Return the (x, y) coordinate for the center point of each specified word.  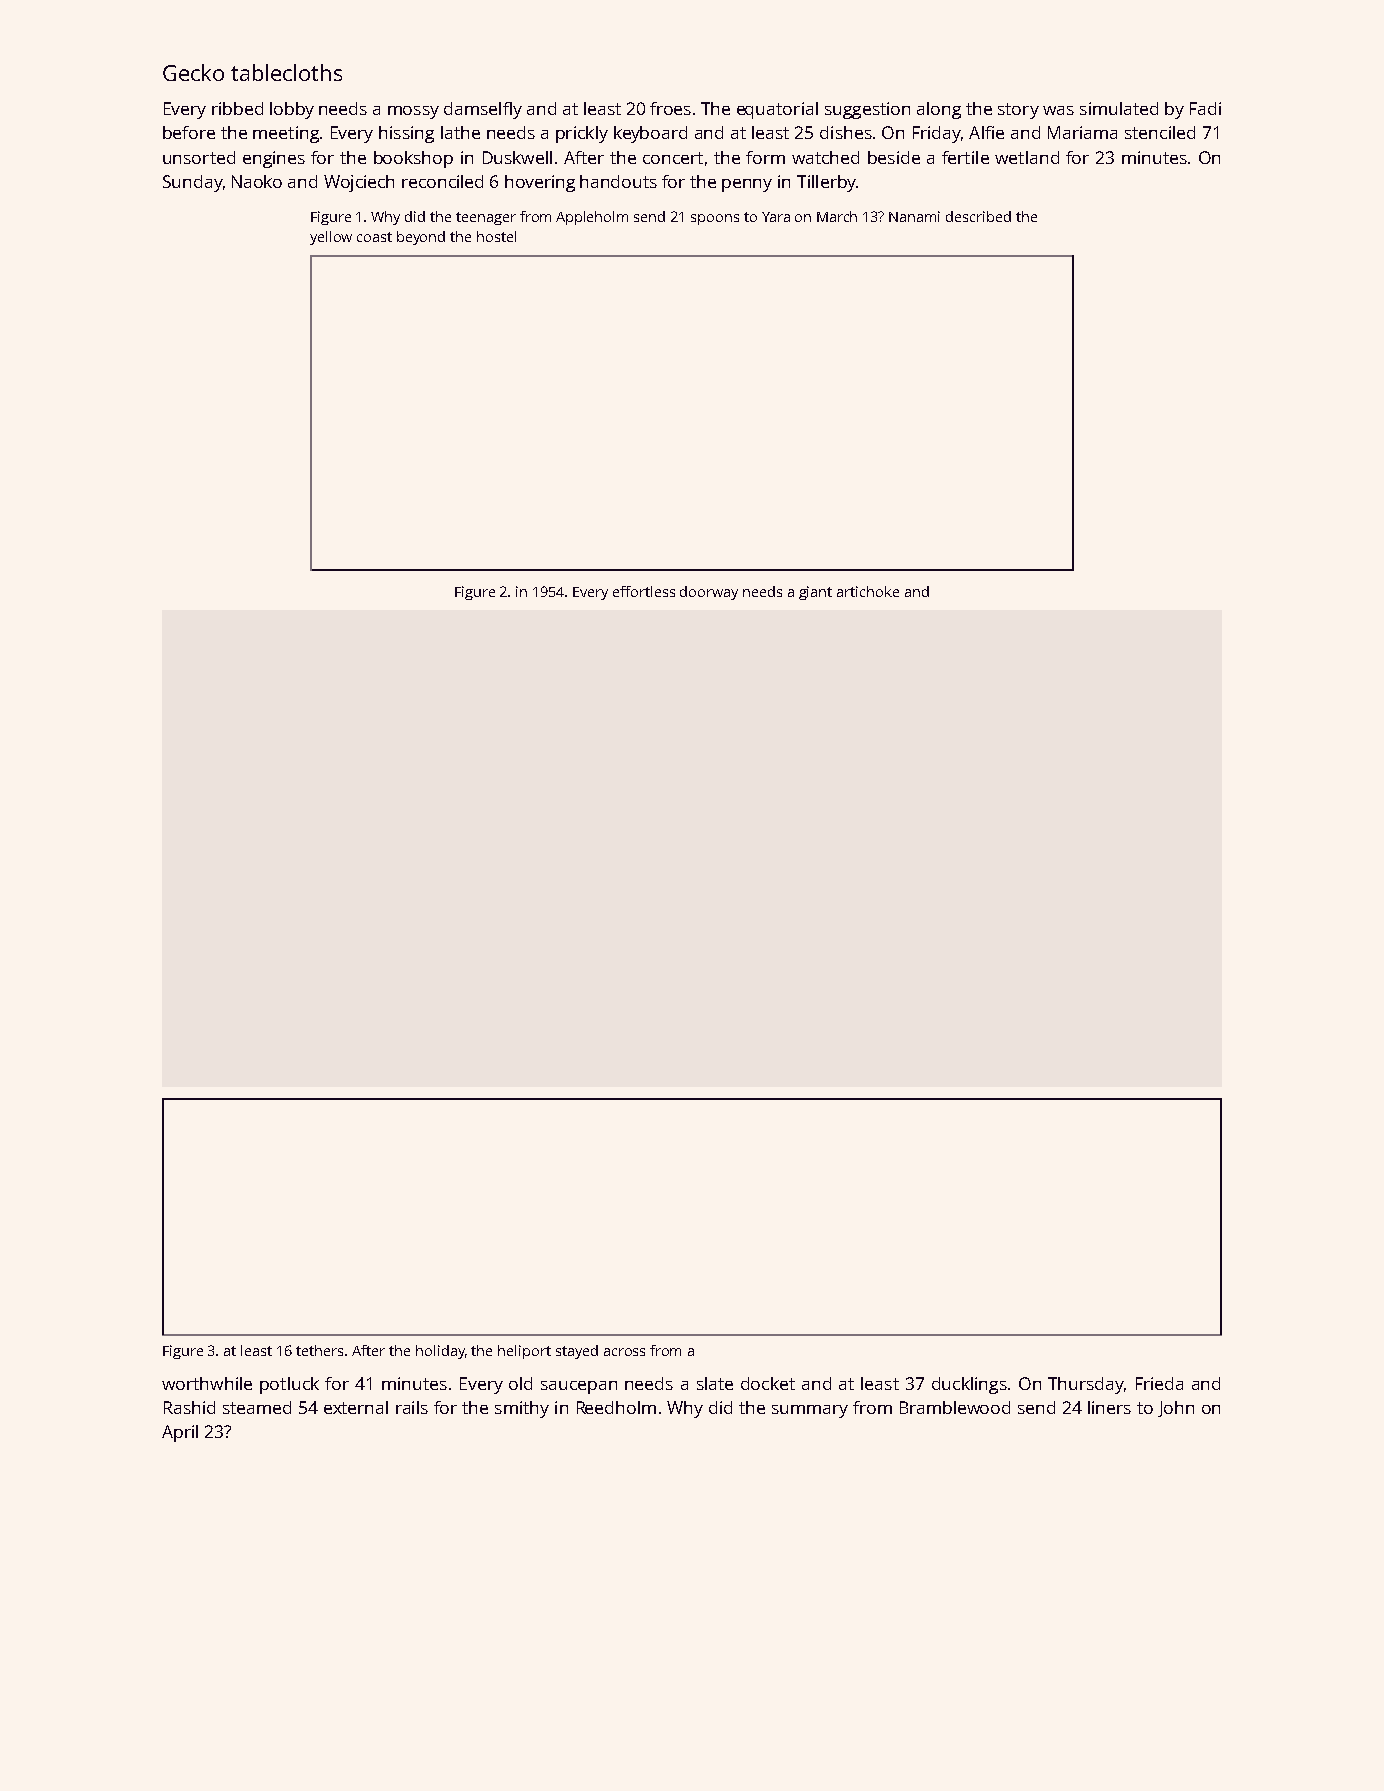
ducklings (969, 1385)
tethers (319, 1350)
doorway (709, 593)
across (624, 1352)
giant (815, 593)
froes (670, 108)
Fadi (1205, 108)
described (978, 216)
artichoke (868, 591)
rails (412, 1407)
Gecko (193, 72)
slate (715, 1383)
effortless (644, 591)
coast (374, 237)
